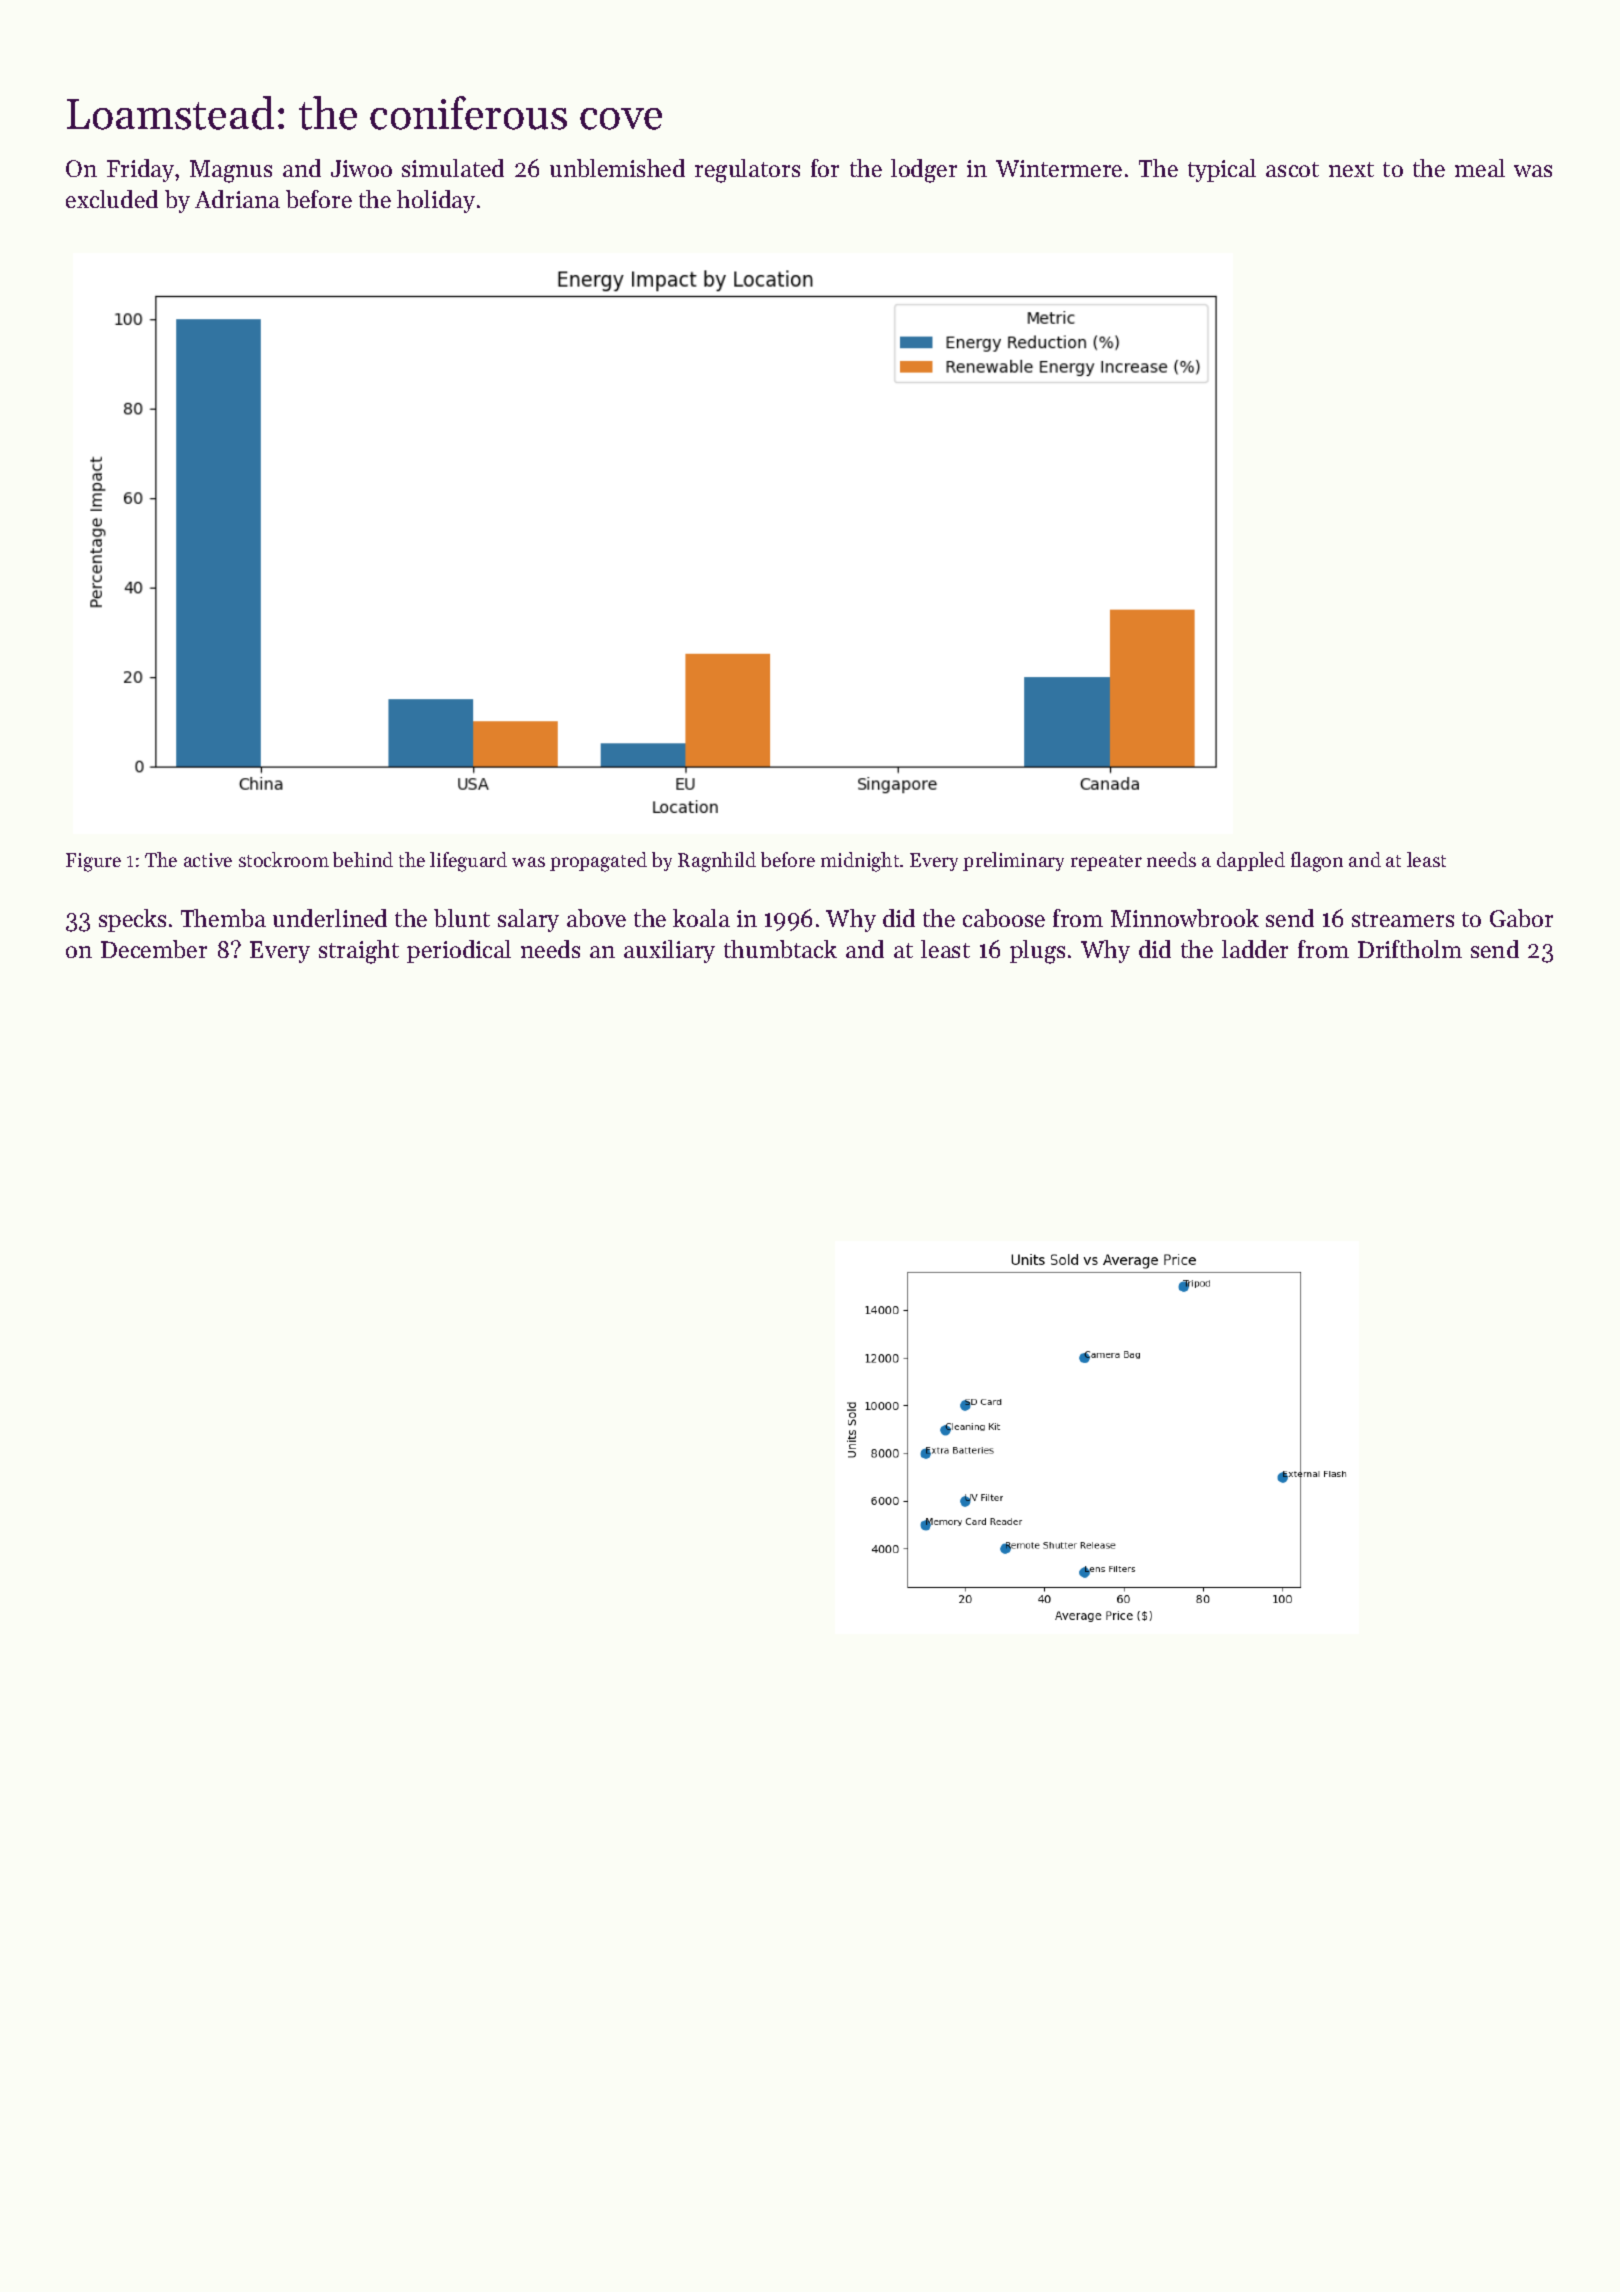 This screenshot has height=2292, width=1620. I want to click on meal, so click(1480, 168).
